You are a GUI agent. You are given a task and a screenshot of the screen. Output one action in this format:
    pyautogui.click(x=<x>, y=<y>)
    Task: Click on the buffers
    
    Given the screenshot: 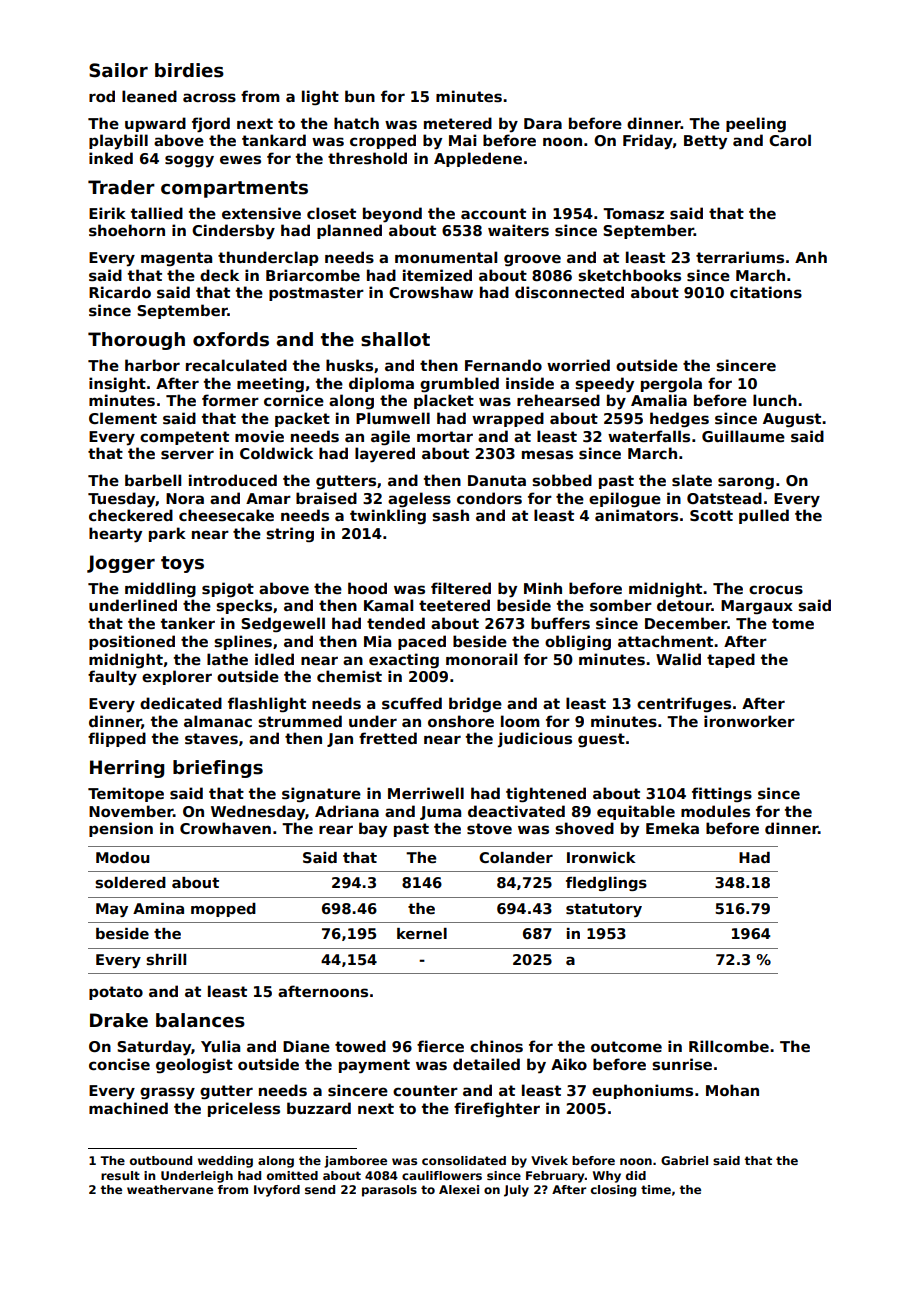 What is the action you would take?
    pyautogui.click(x=560, y=623)
